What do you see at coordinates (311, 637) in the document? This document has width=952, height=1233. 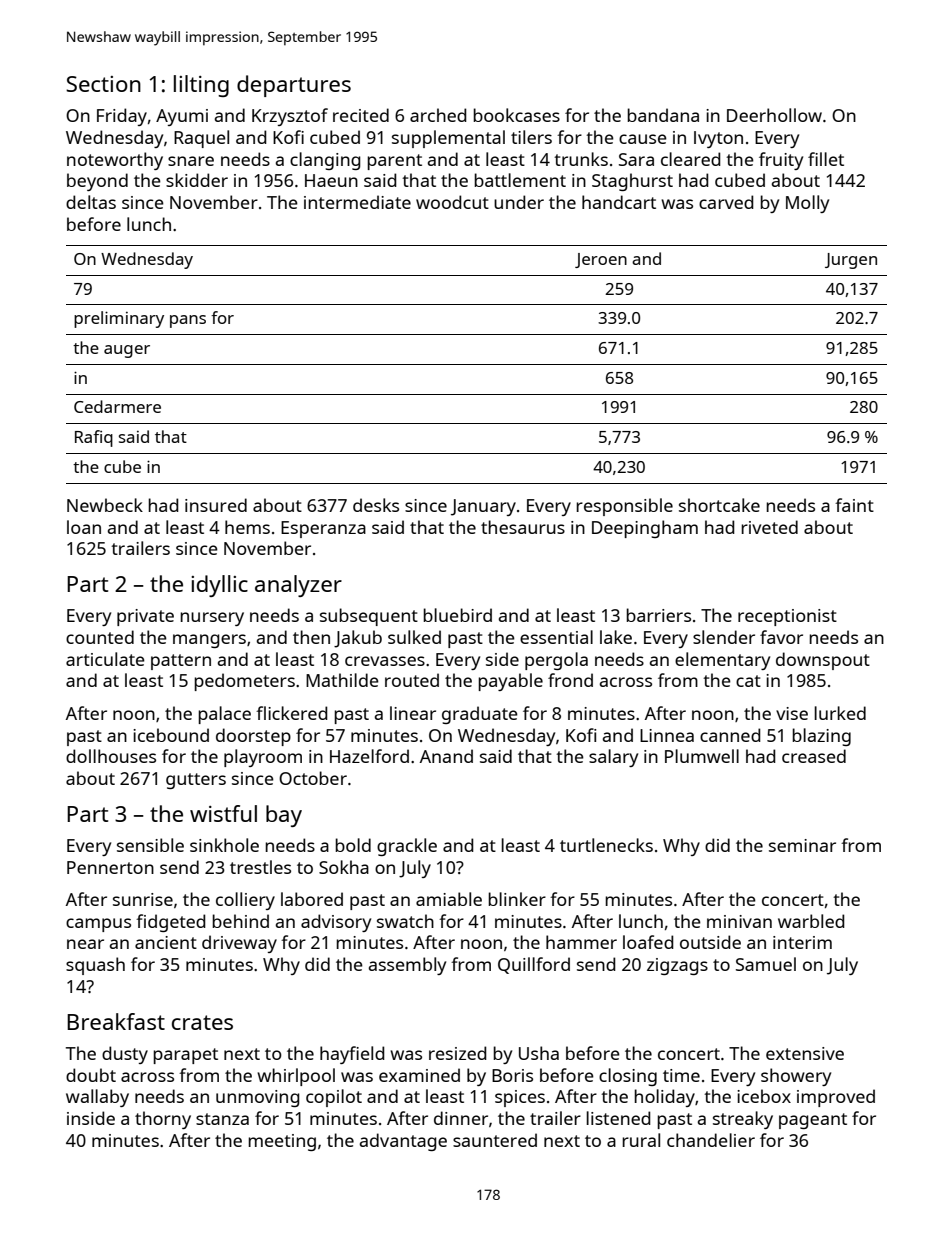 I see `then` at bounding box center [311, 637].
